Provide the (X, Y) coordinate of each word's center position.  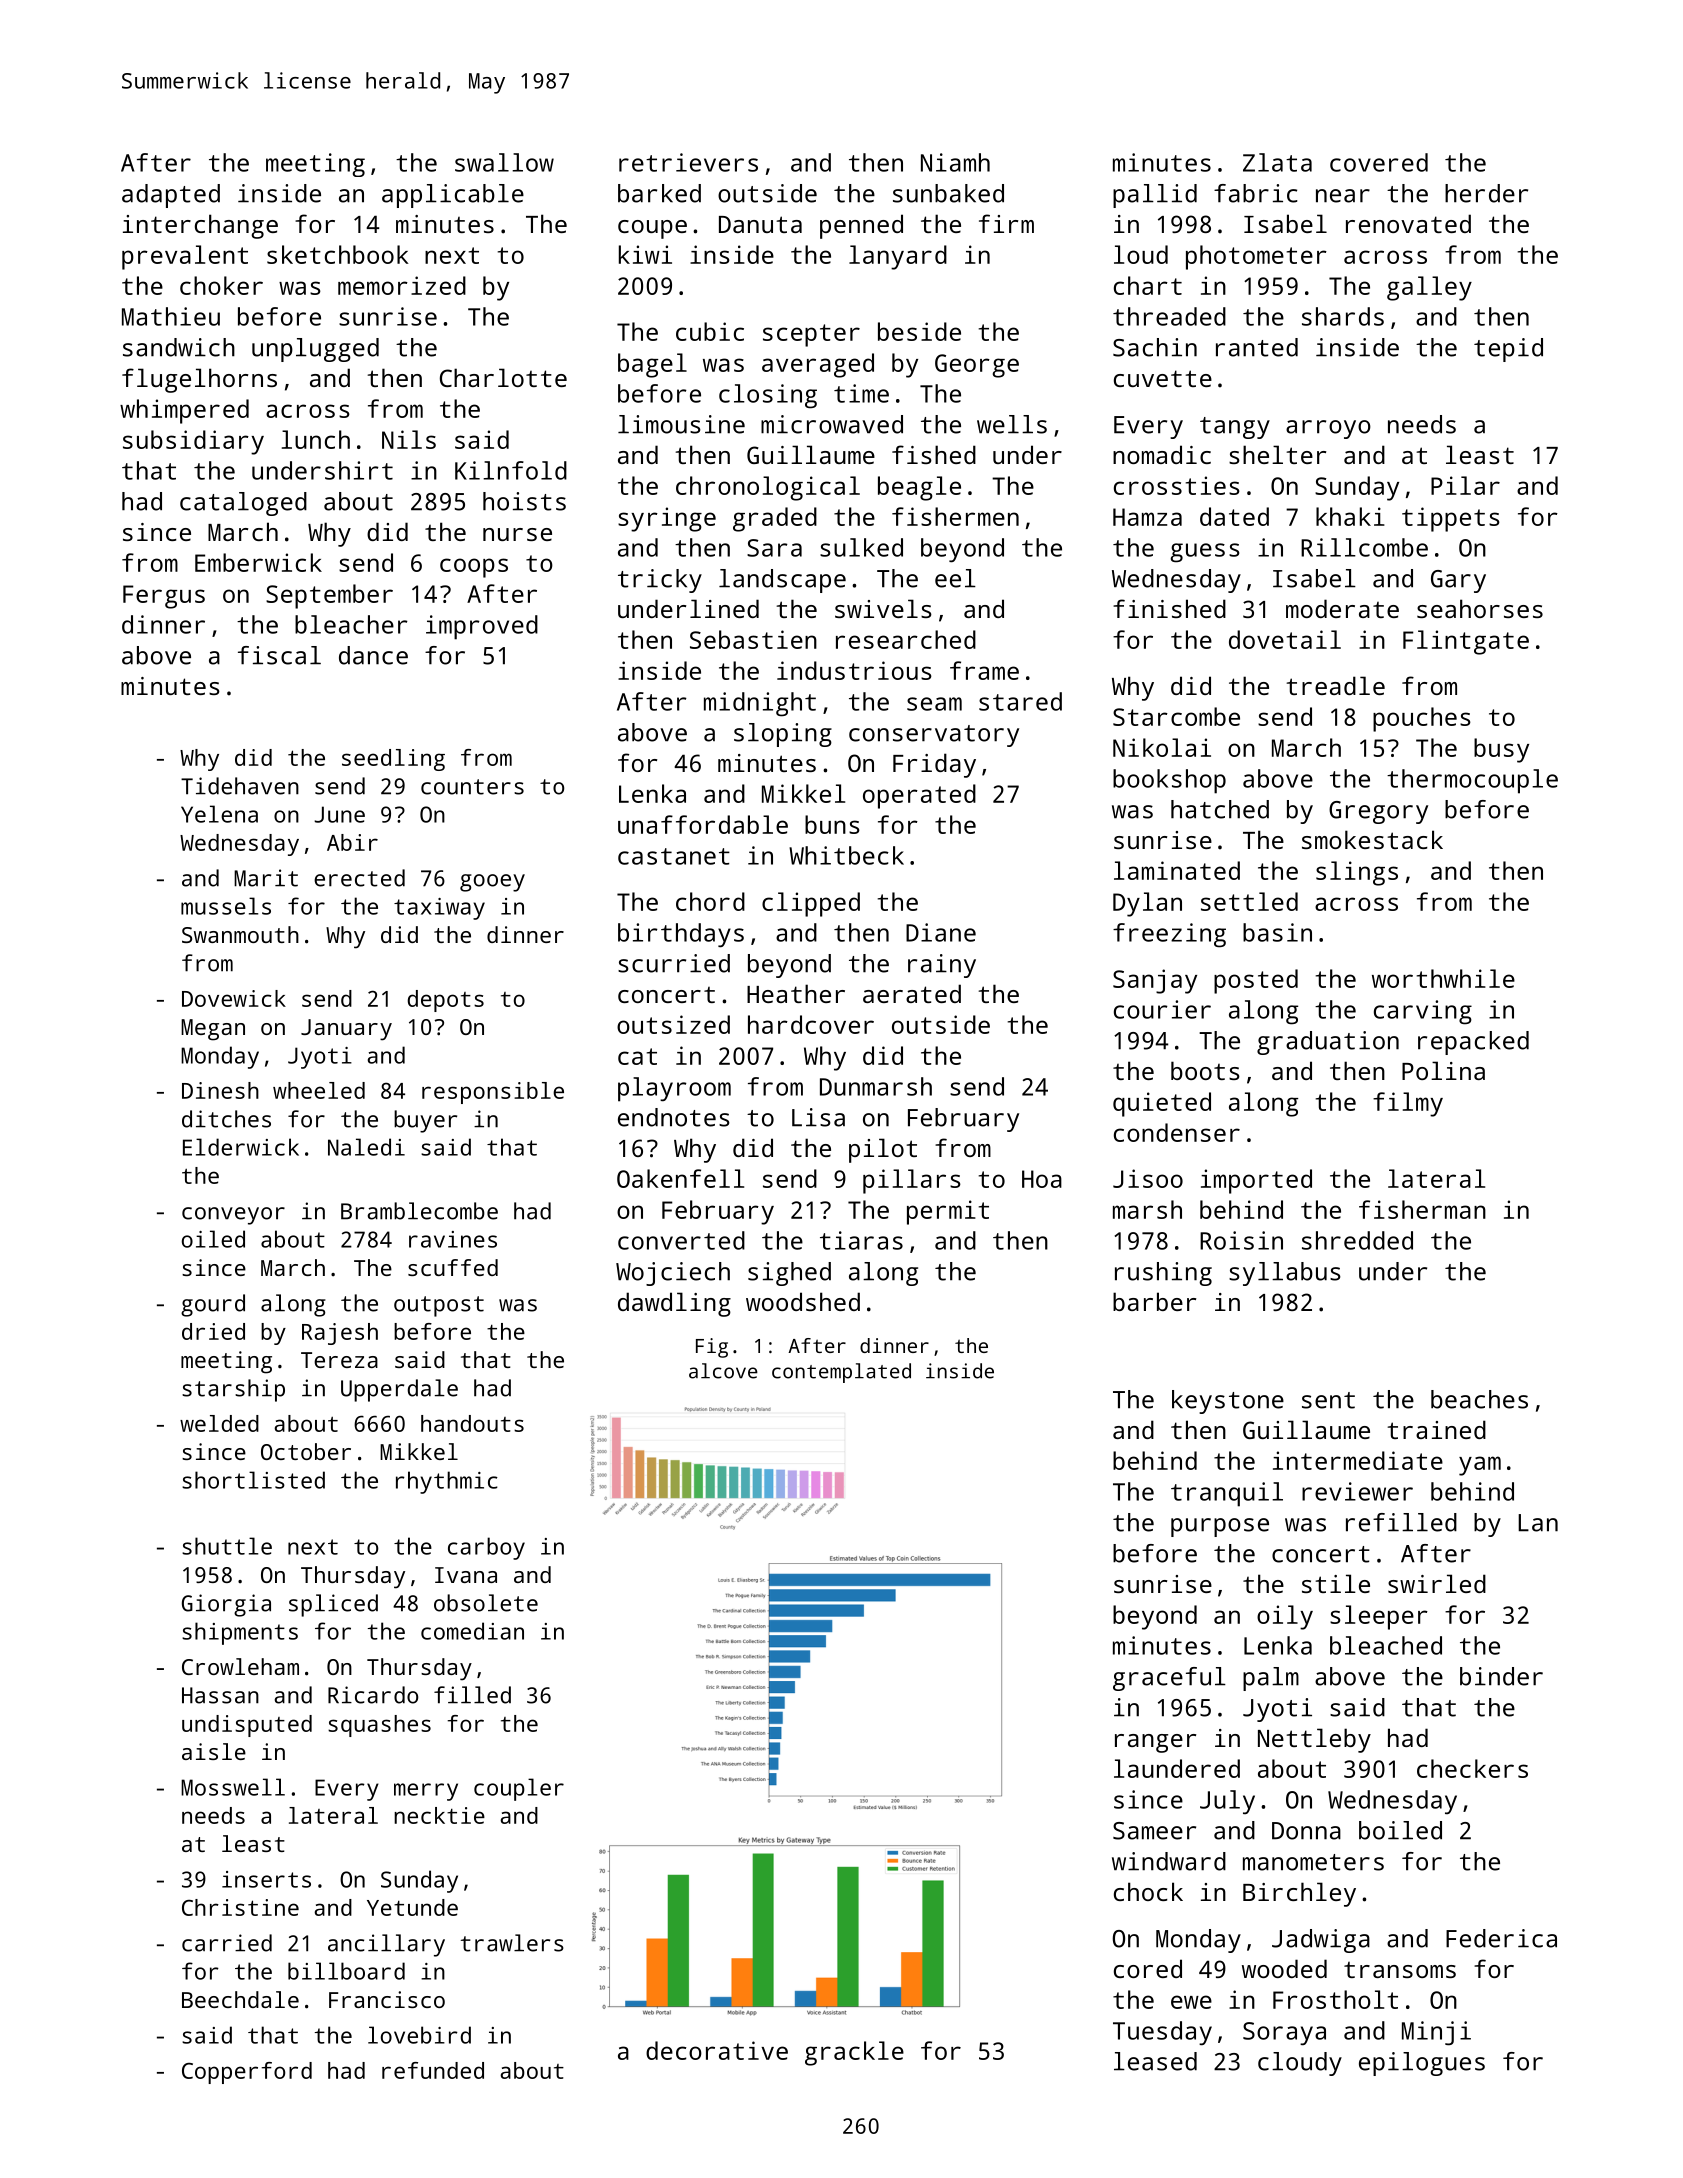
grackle (854, 2053)
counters (472, 787)
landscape (782, 581)
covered (1379, 162)
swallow (504, 162)
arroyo (1328, 429)
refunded (433, 2070)
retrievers (688, 162)
